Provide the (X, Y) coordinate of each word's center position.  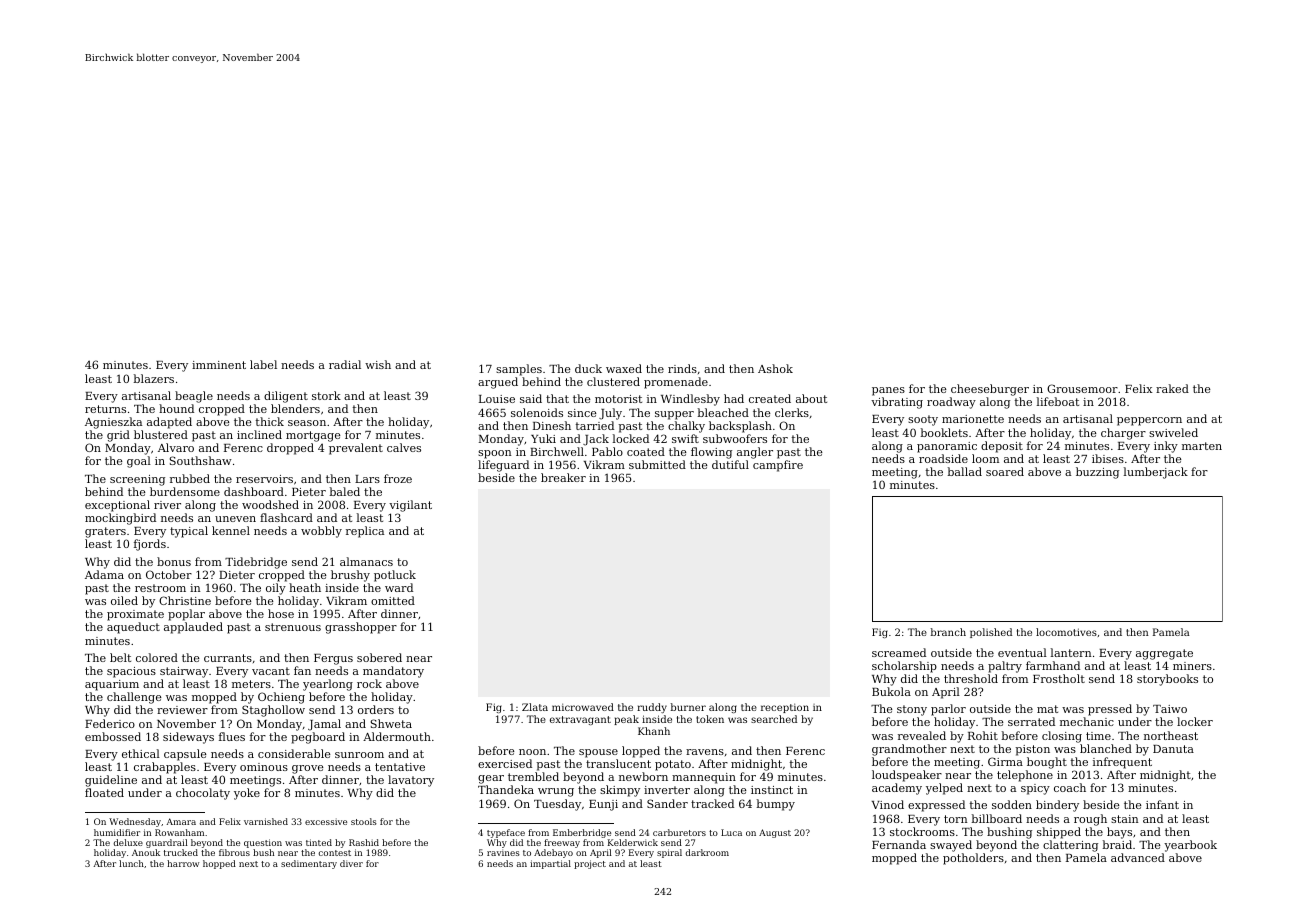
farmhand (1053, 665)
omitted (393, 600)
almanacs (366, 561)
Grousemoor (1082, 388)
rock (369, 683)
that (557, 398)
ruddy (652, 708)
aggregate (1164, 654)
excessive (326, 821)
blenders (295, 408)
